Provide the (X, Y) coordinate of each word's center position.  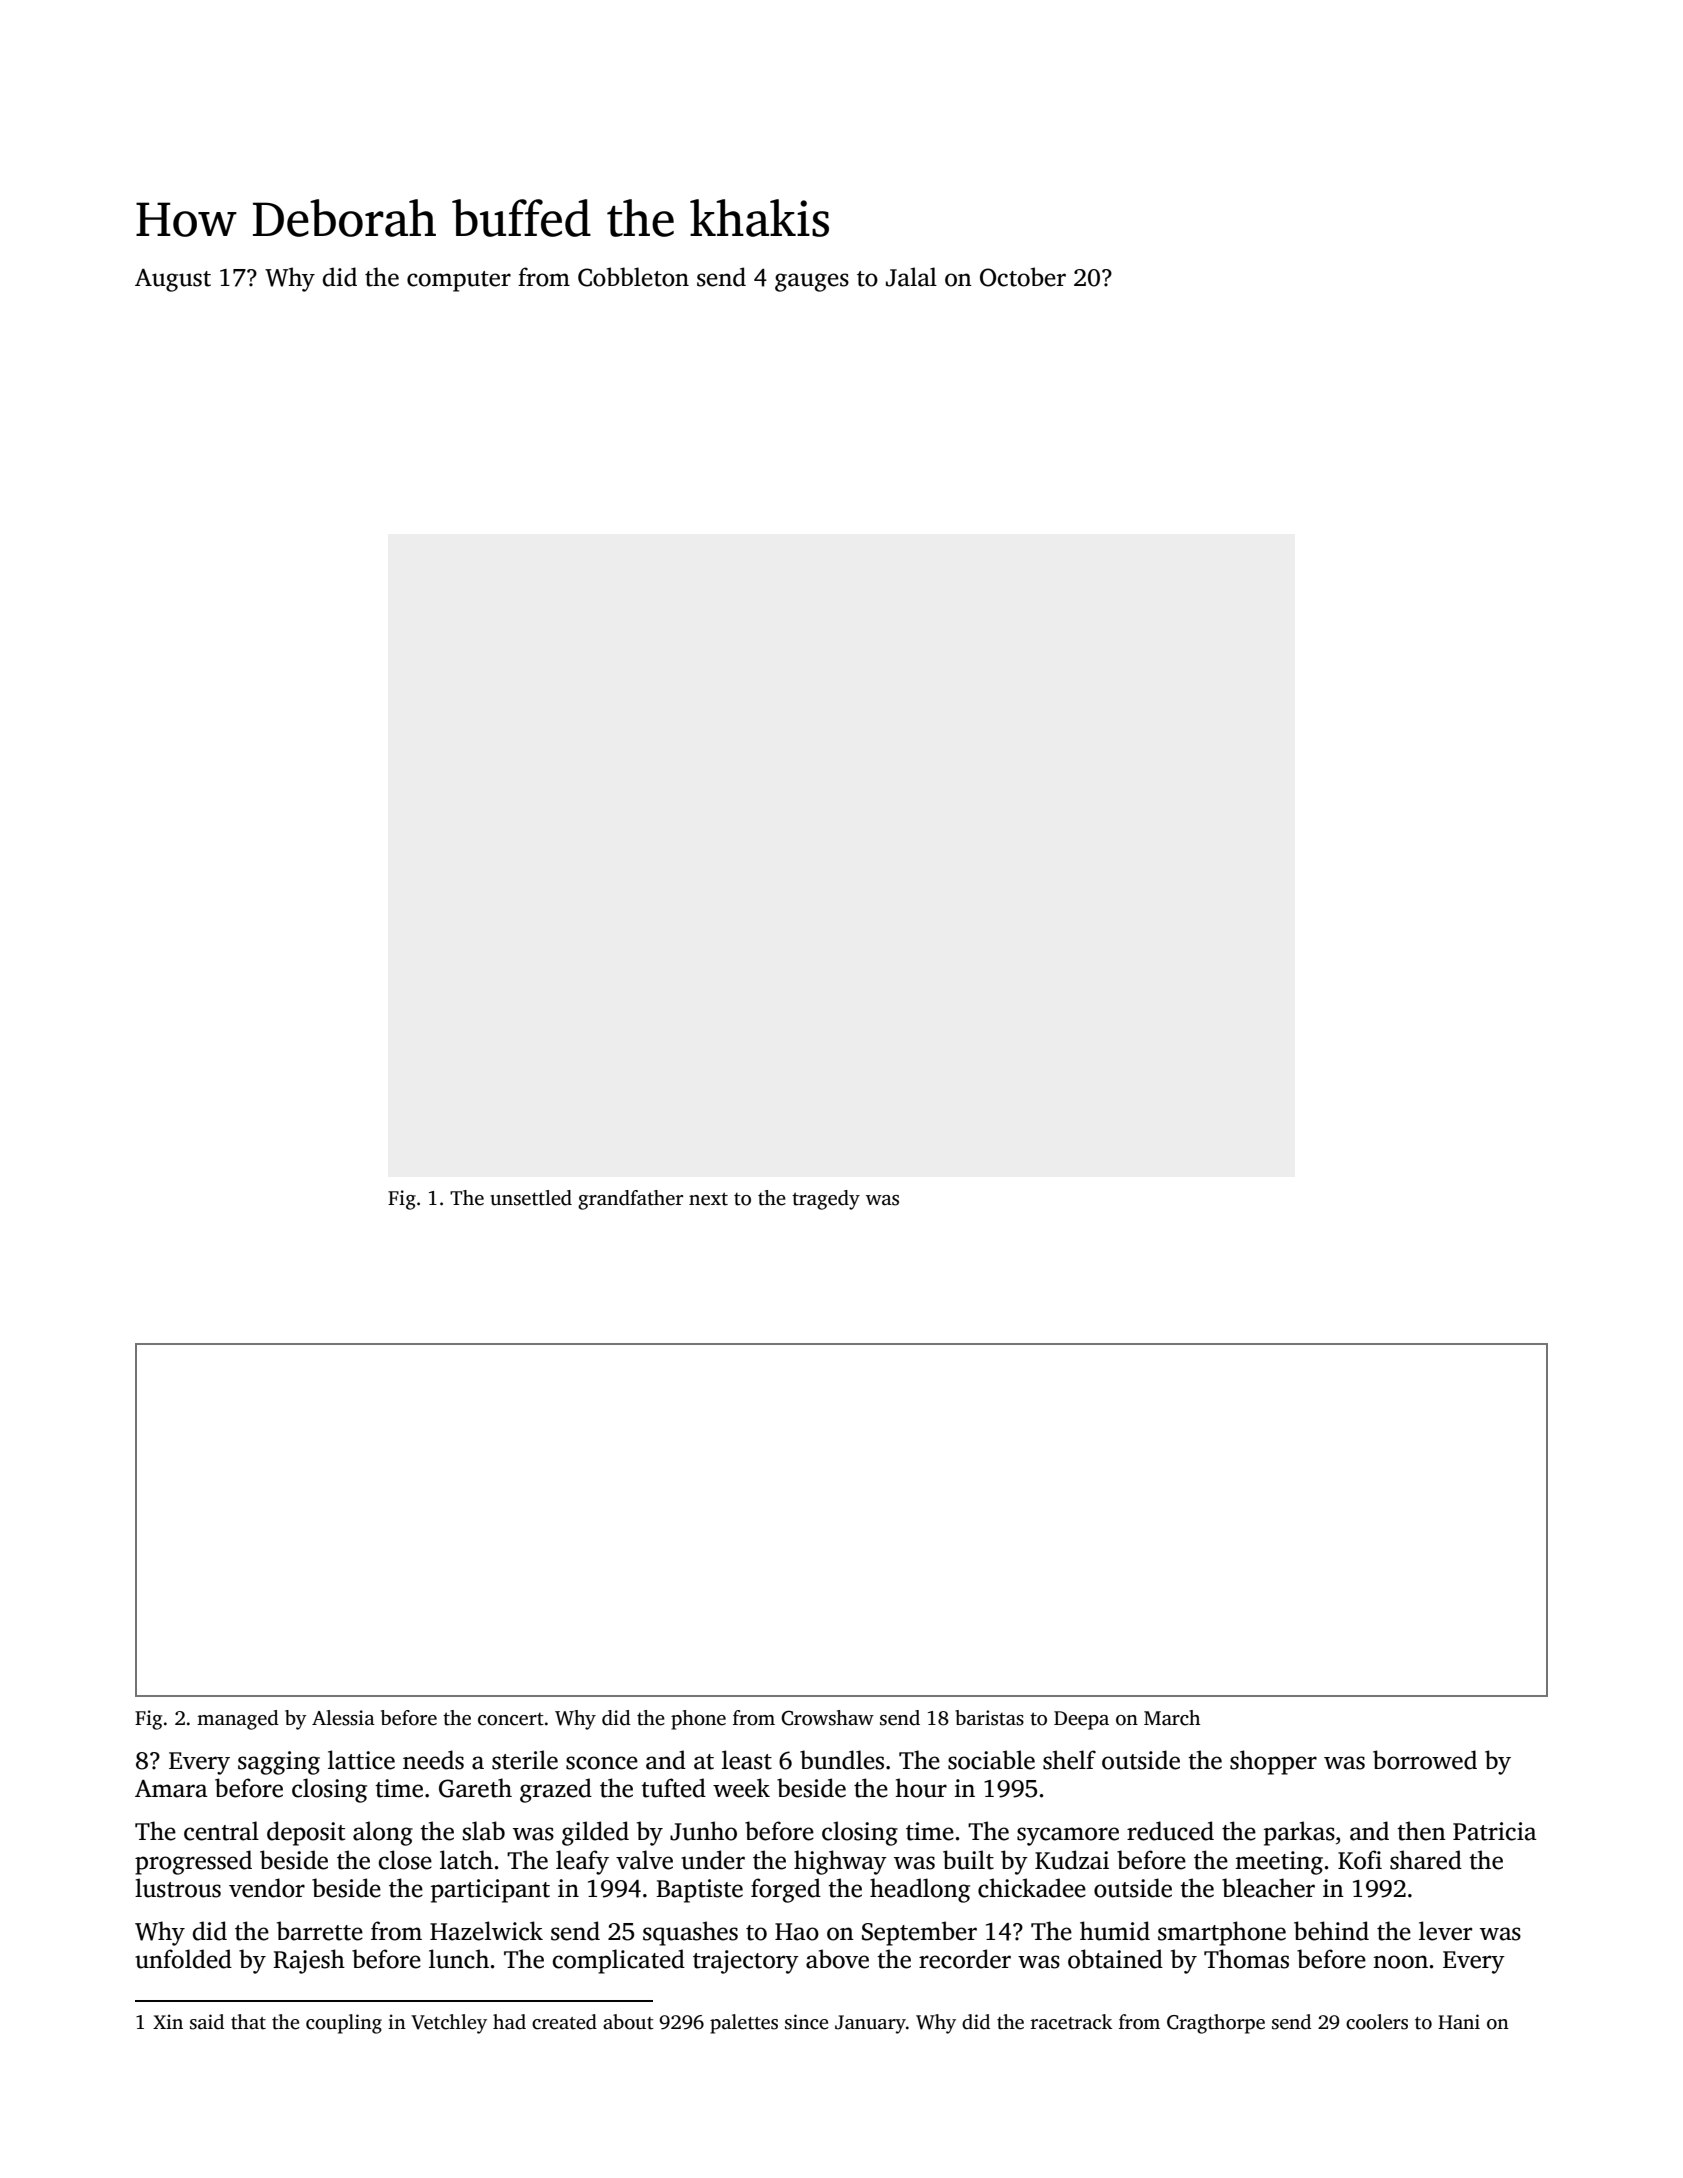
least (747, 1760)
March (1172, 1718)
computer (459, 281)
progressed (193, 1862)
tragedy (826, 1200)
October (1023, 277)
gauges (812, 282)
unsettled (531, 1198)
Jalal (911, 277)
